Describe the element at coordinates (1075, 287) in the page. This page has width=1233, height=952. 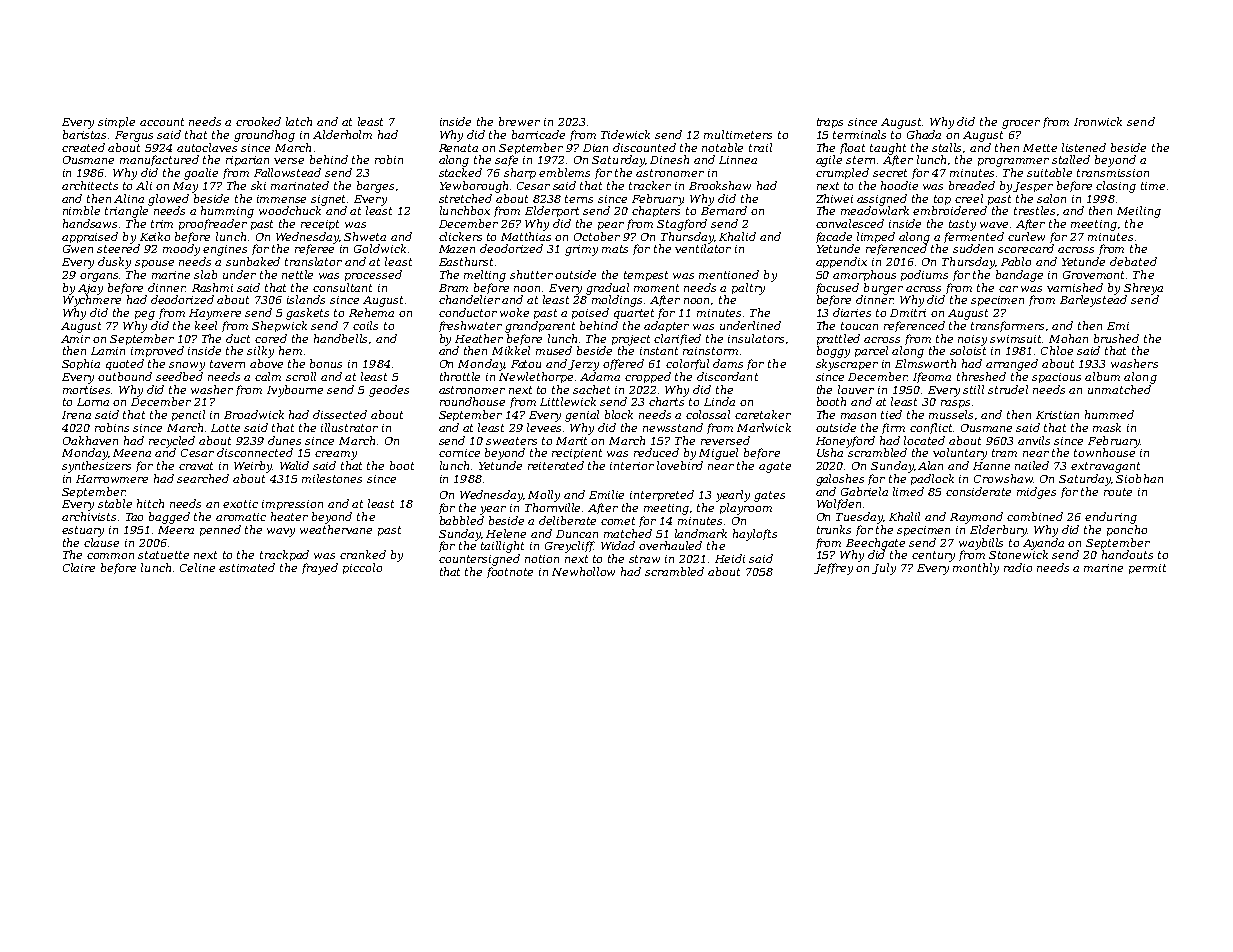
I see `varnished` at that location.
